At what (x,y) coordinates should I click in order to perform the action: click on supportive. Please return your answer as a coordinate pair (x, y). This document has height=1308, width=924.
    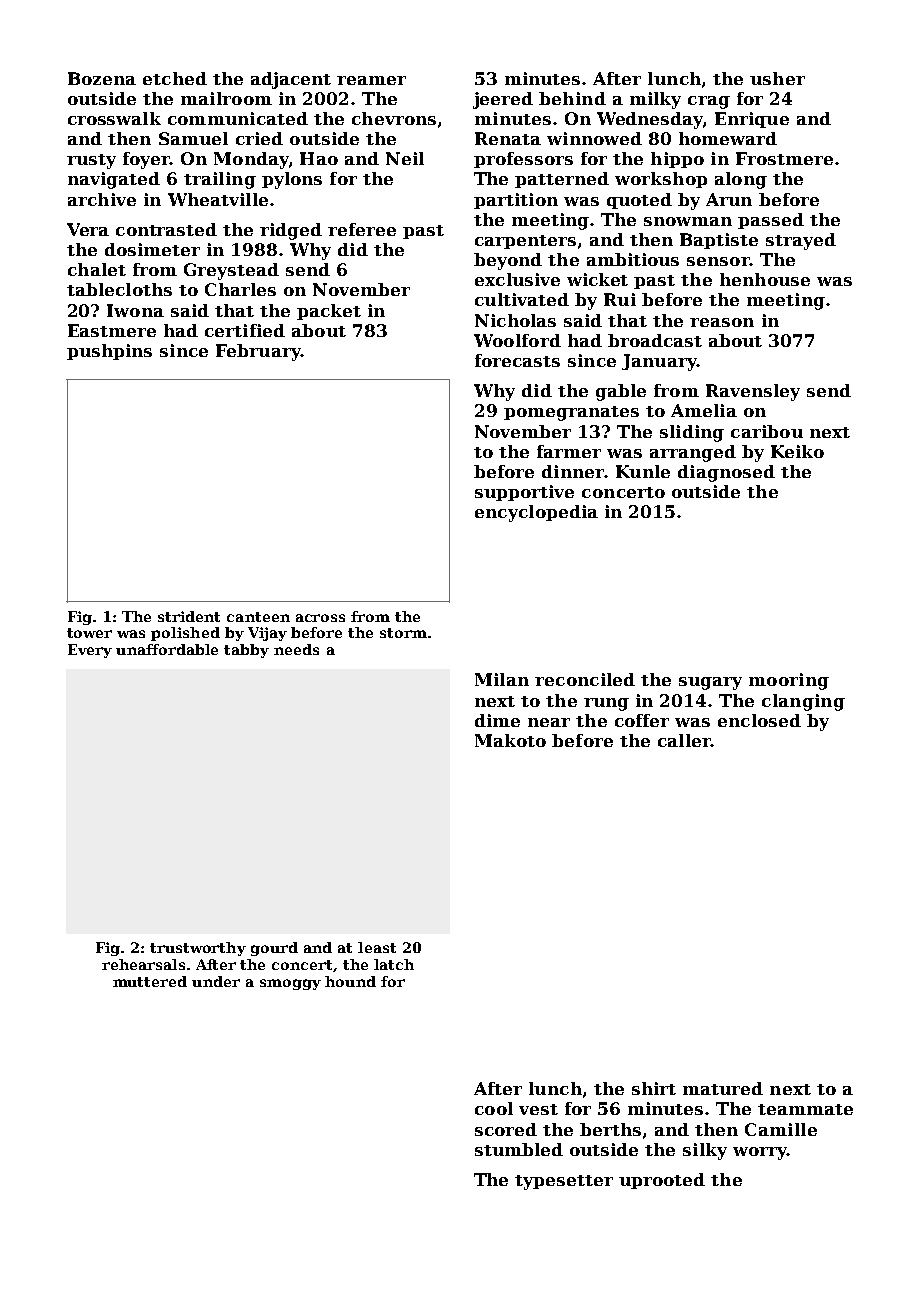
    Looking at the image, I should click on (524, 493).
